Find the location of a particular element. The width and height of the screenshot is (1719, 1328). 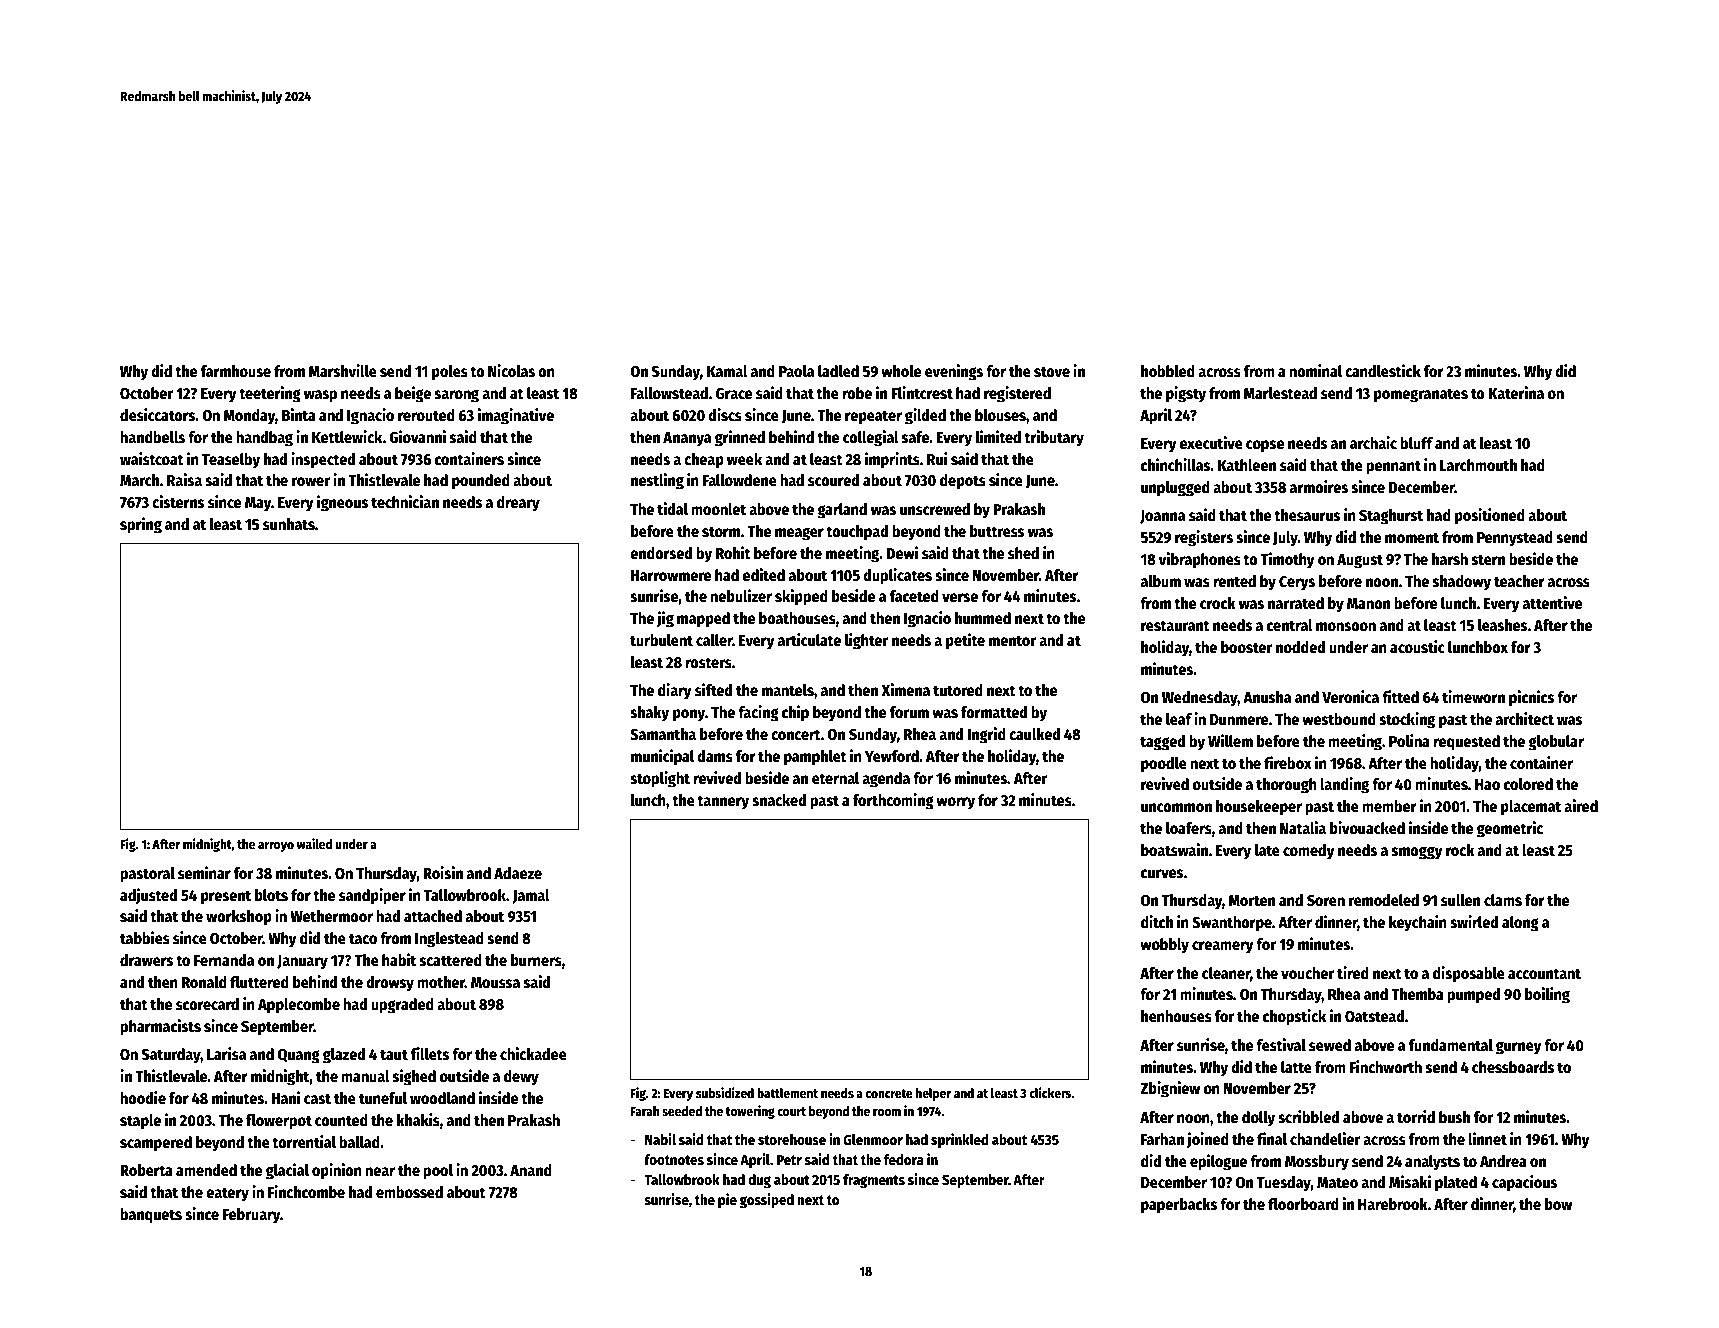

municipal is located at coordinates (662, 757).
